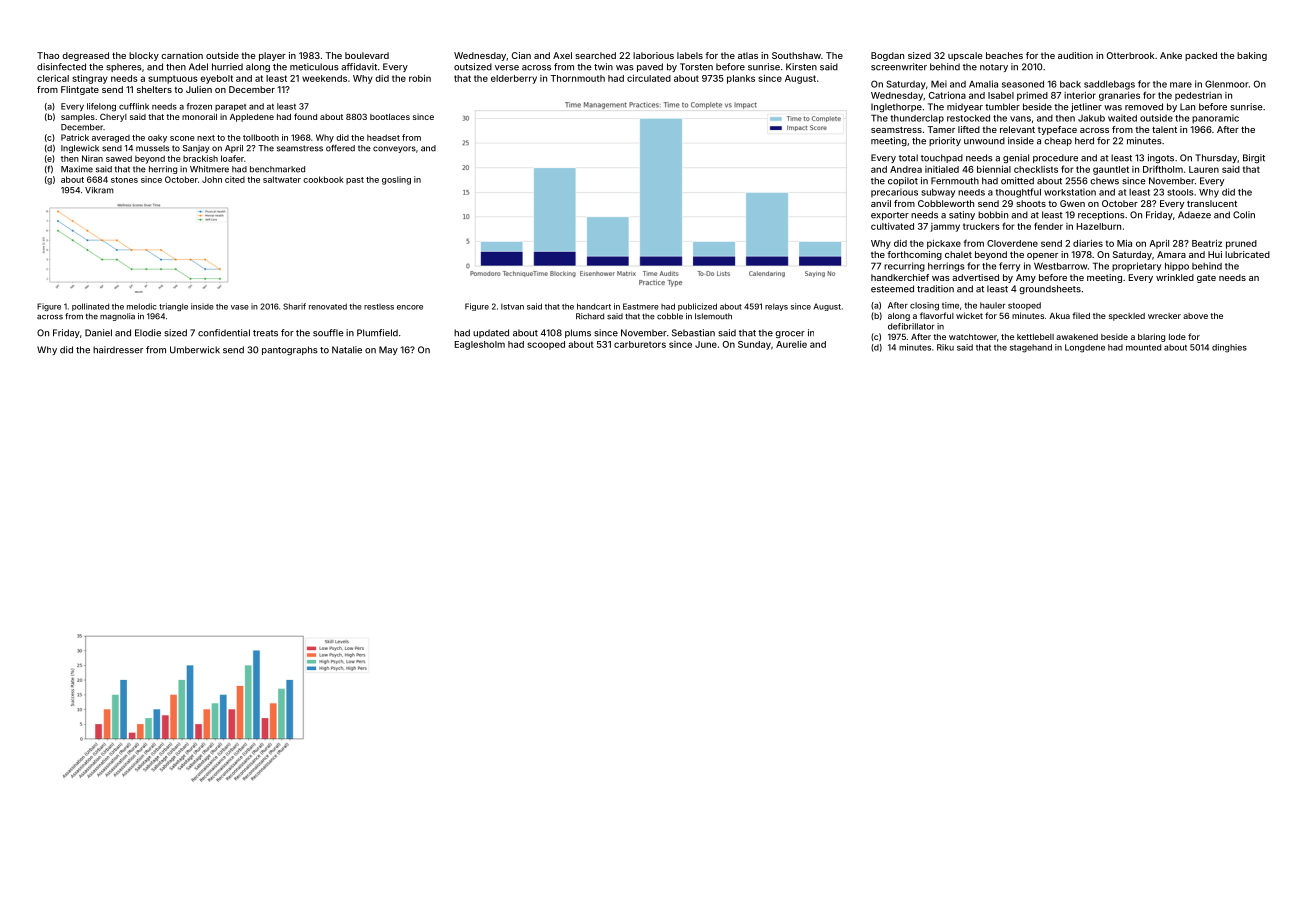 This image has height=924, width=1308. Describe the element at coordinates (99, 190) in the image. I see `Vikram` at that location.
